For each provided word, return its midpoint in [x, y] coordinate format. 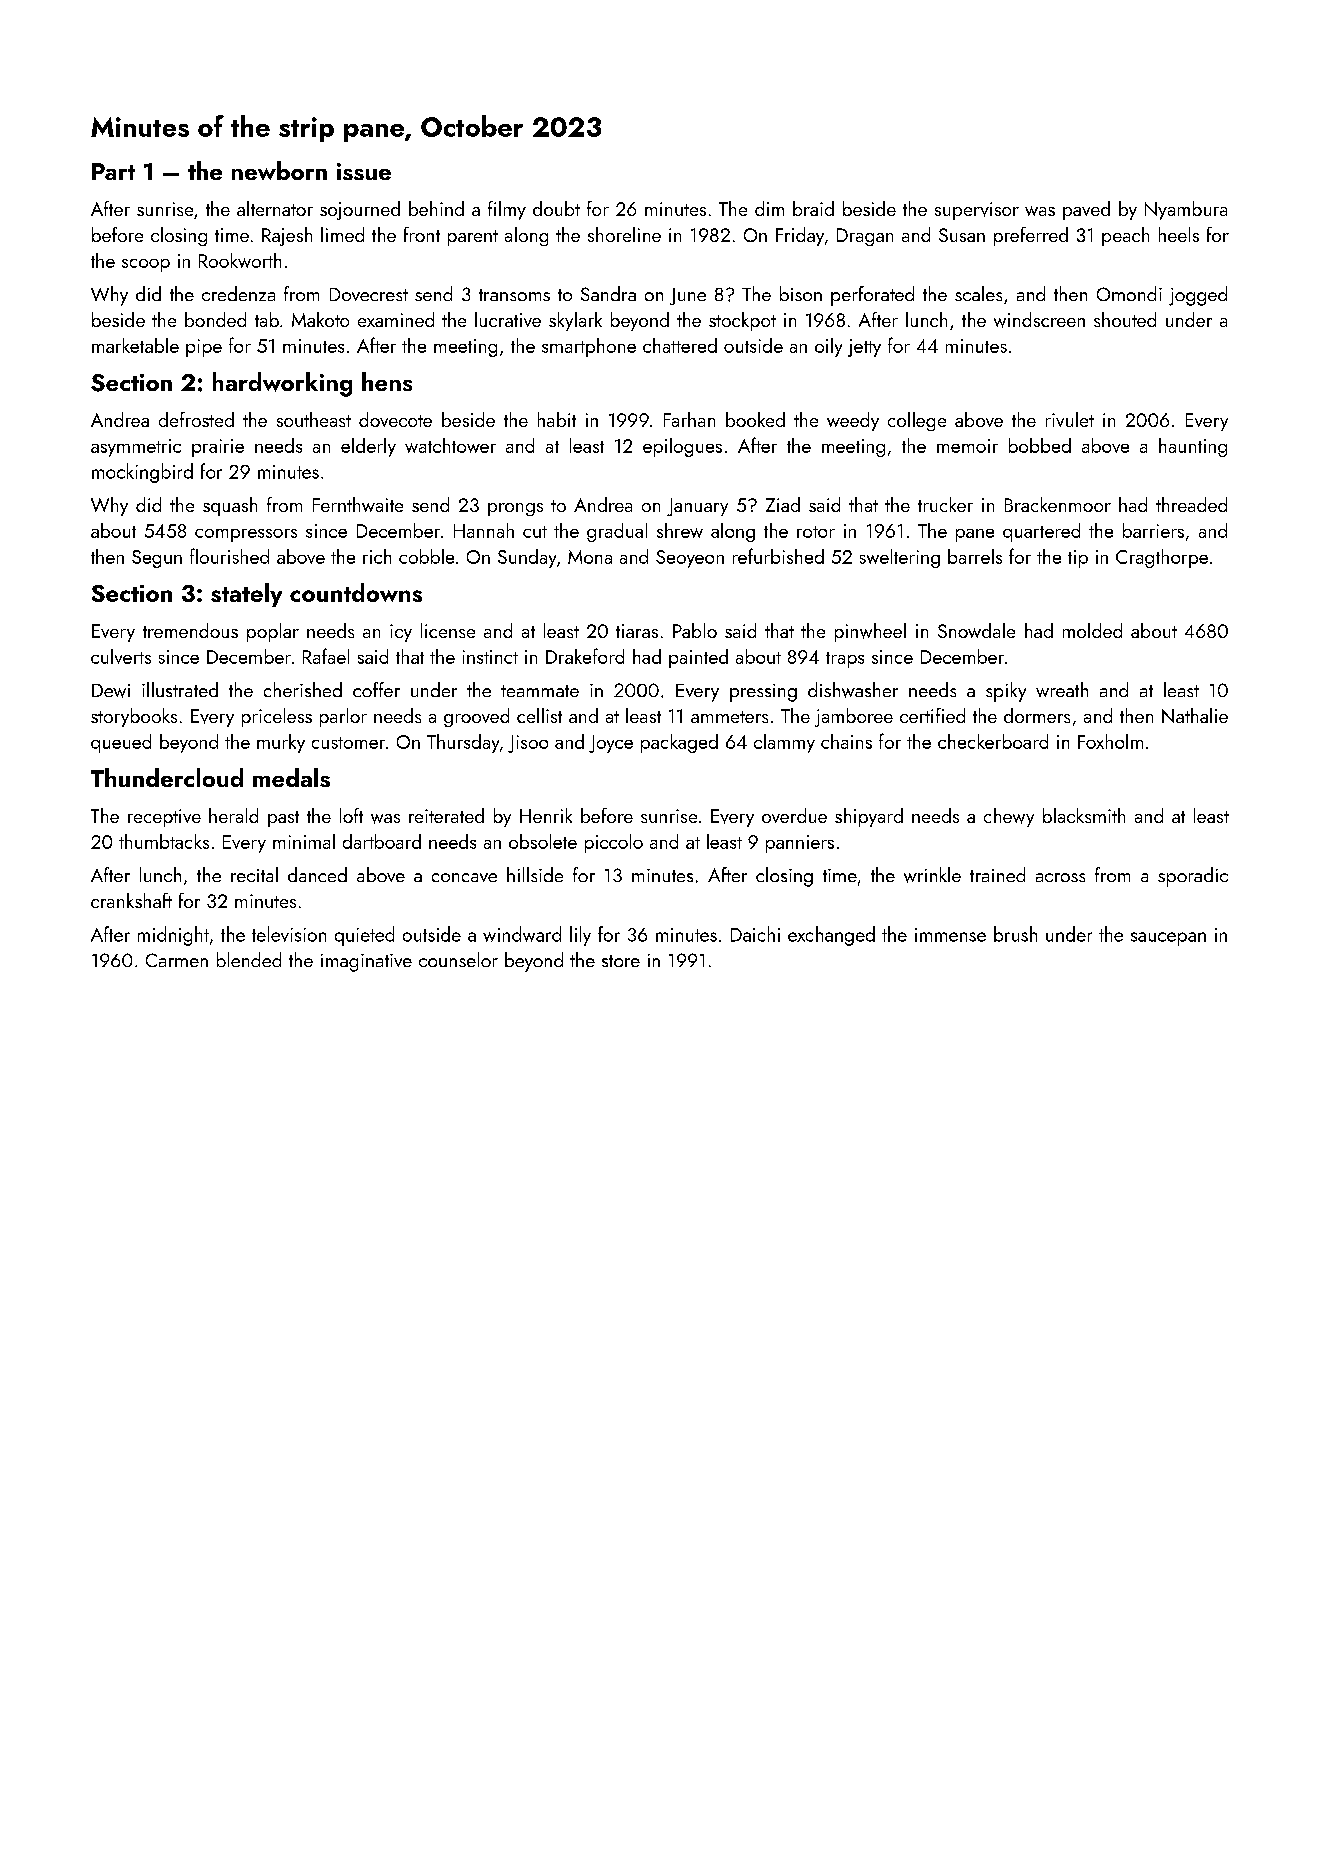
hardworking [282, 384]
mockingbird [142, 473]
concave [464, 877]
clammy [784, 743]
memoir [967, 446]
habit [557, 419]
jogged [1198, 296]
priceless [277, 717]
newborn [279, 170]
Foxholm [1110, 741]
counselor [458, 959]
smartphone [589, 347]
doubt [556, 208]
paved [1086, 210]
